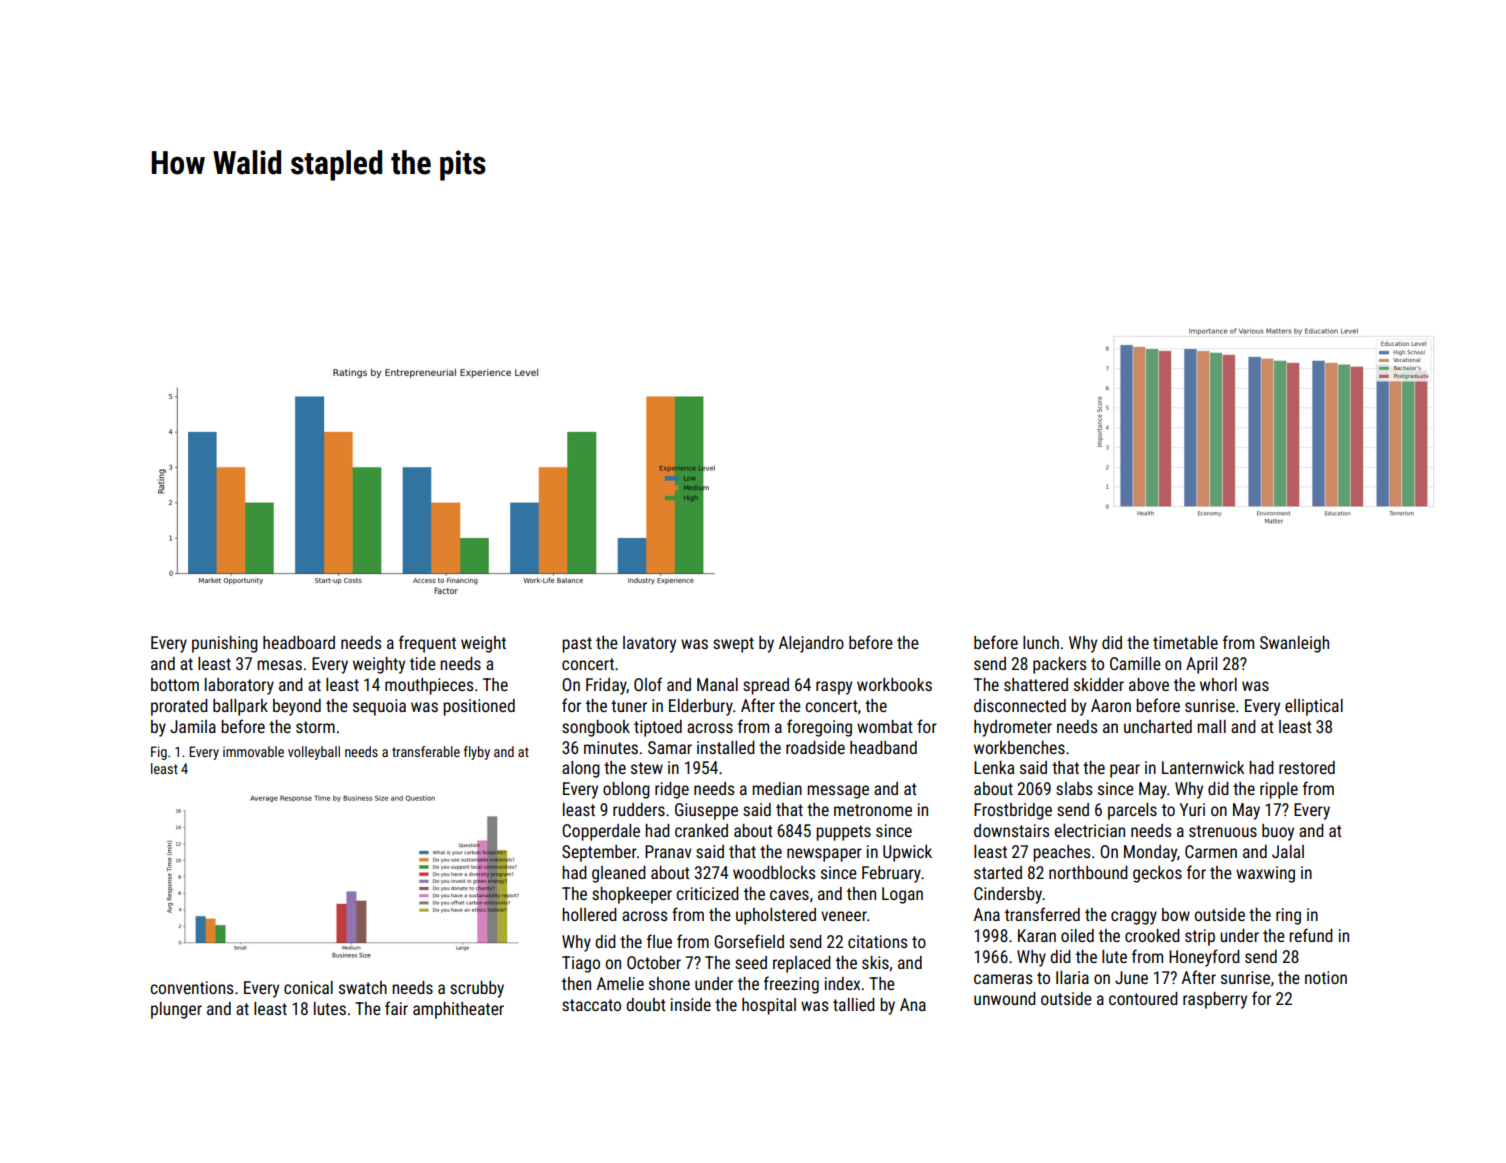 This page has width=1506, height=1163. I want to click on Jalal, so click(1288, 851).
